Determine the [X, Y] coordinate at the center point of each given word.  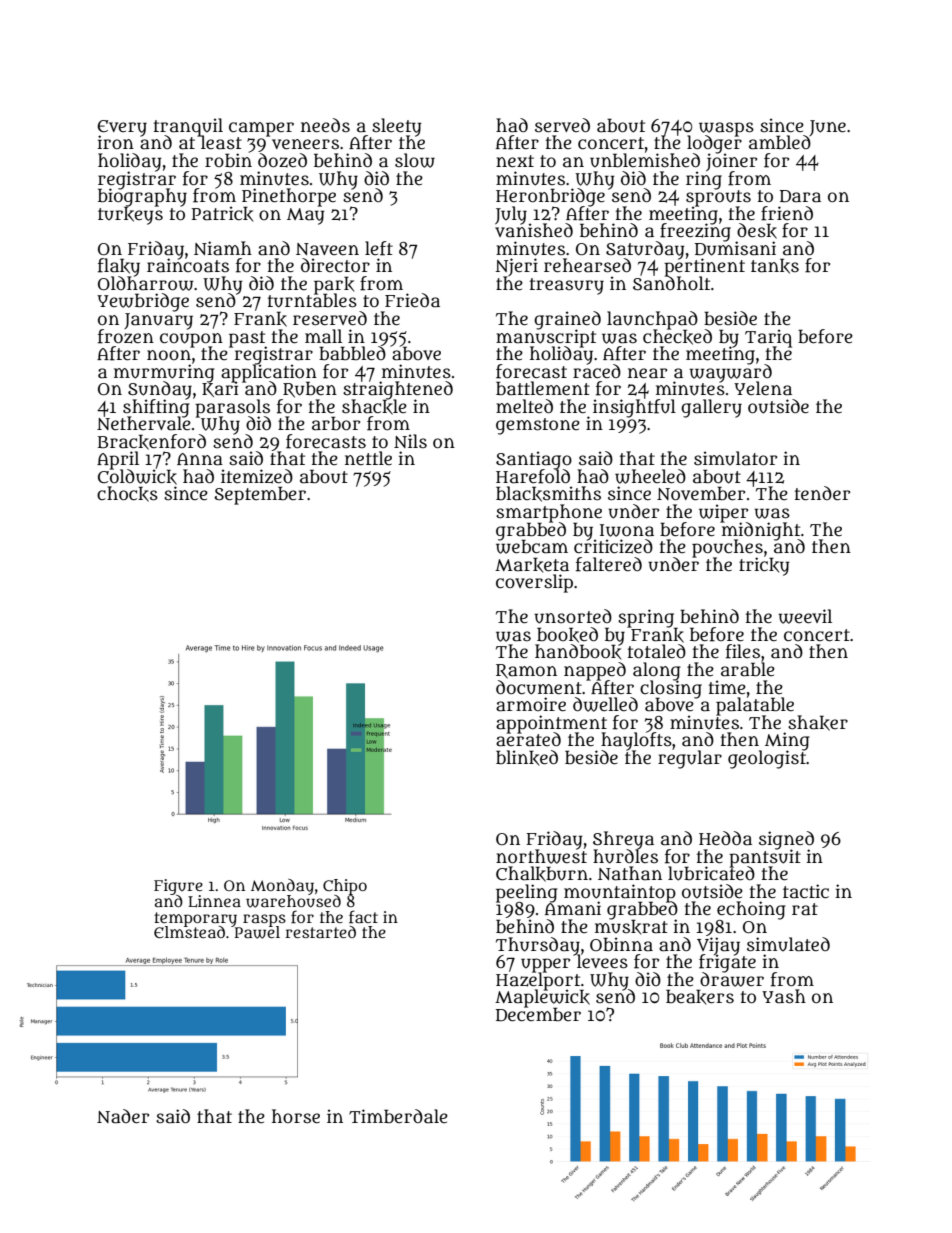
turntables [312, 301]
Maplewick [542, 998]
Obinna [621, 944]
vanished [534, 231]
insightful [634, 408]
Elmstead [189, 932]
